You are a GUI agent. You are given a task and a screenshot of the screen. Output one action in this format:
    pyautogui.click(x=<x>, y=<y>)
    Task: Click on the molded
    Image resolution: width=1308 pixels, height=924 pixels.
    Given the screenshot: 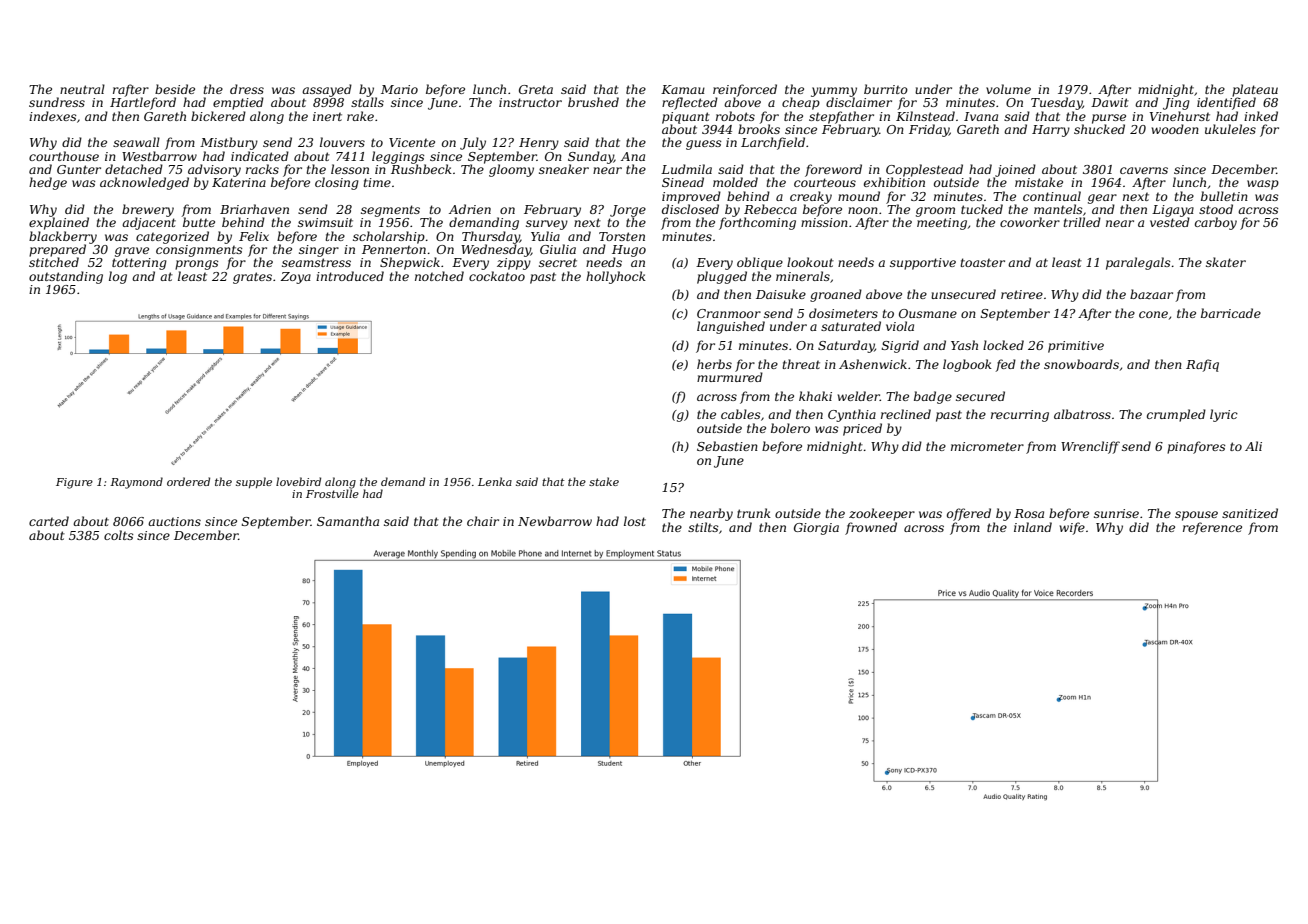 What is the action you would take?
    pyautogui.click(x=735, y=182)
